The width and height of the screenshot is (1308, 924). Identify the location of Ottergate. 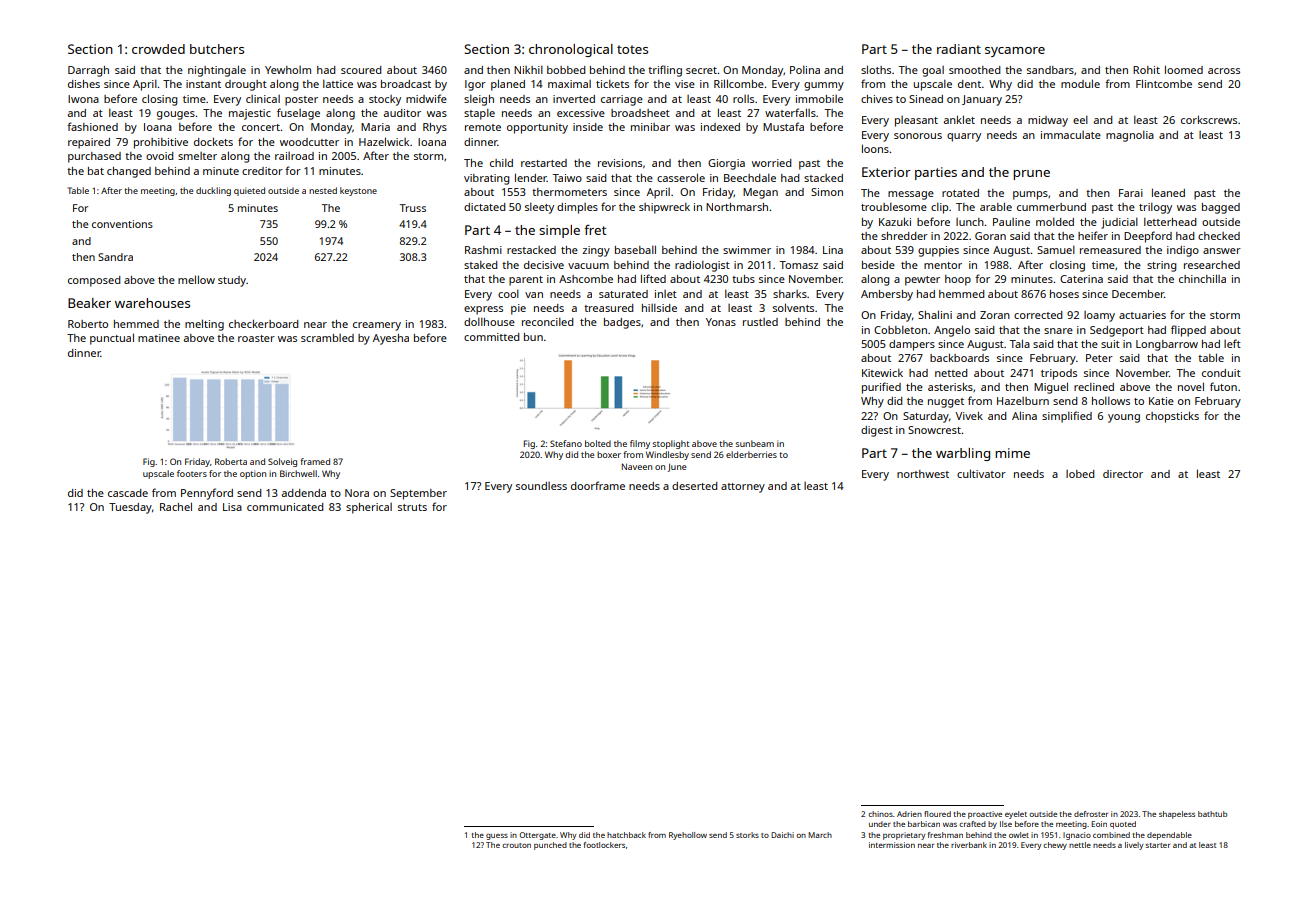
(538, 836).
